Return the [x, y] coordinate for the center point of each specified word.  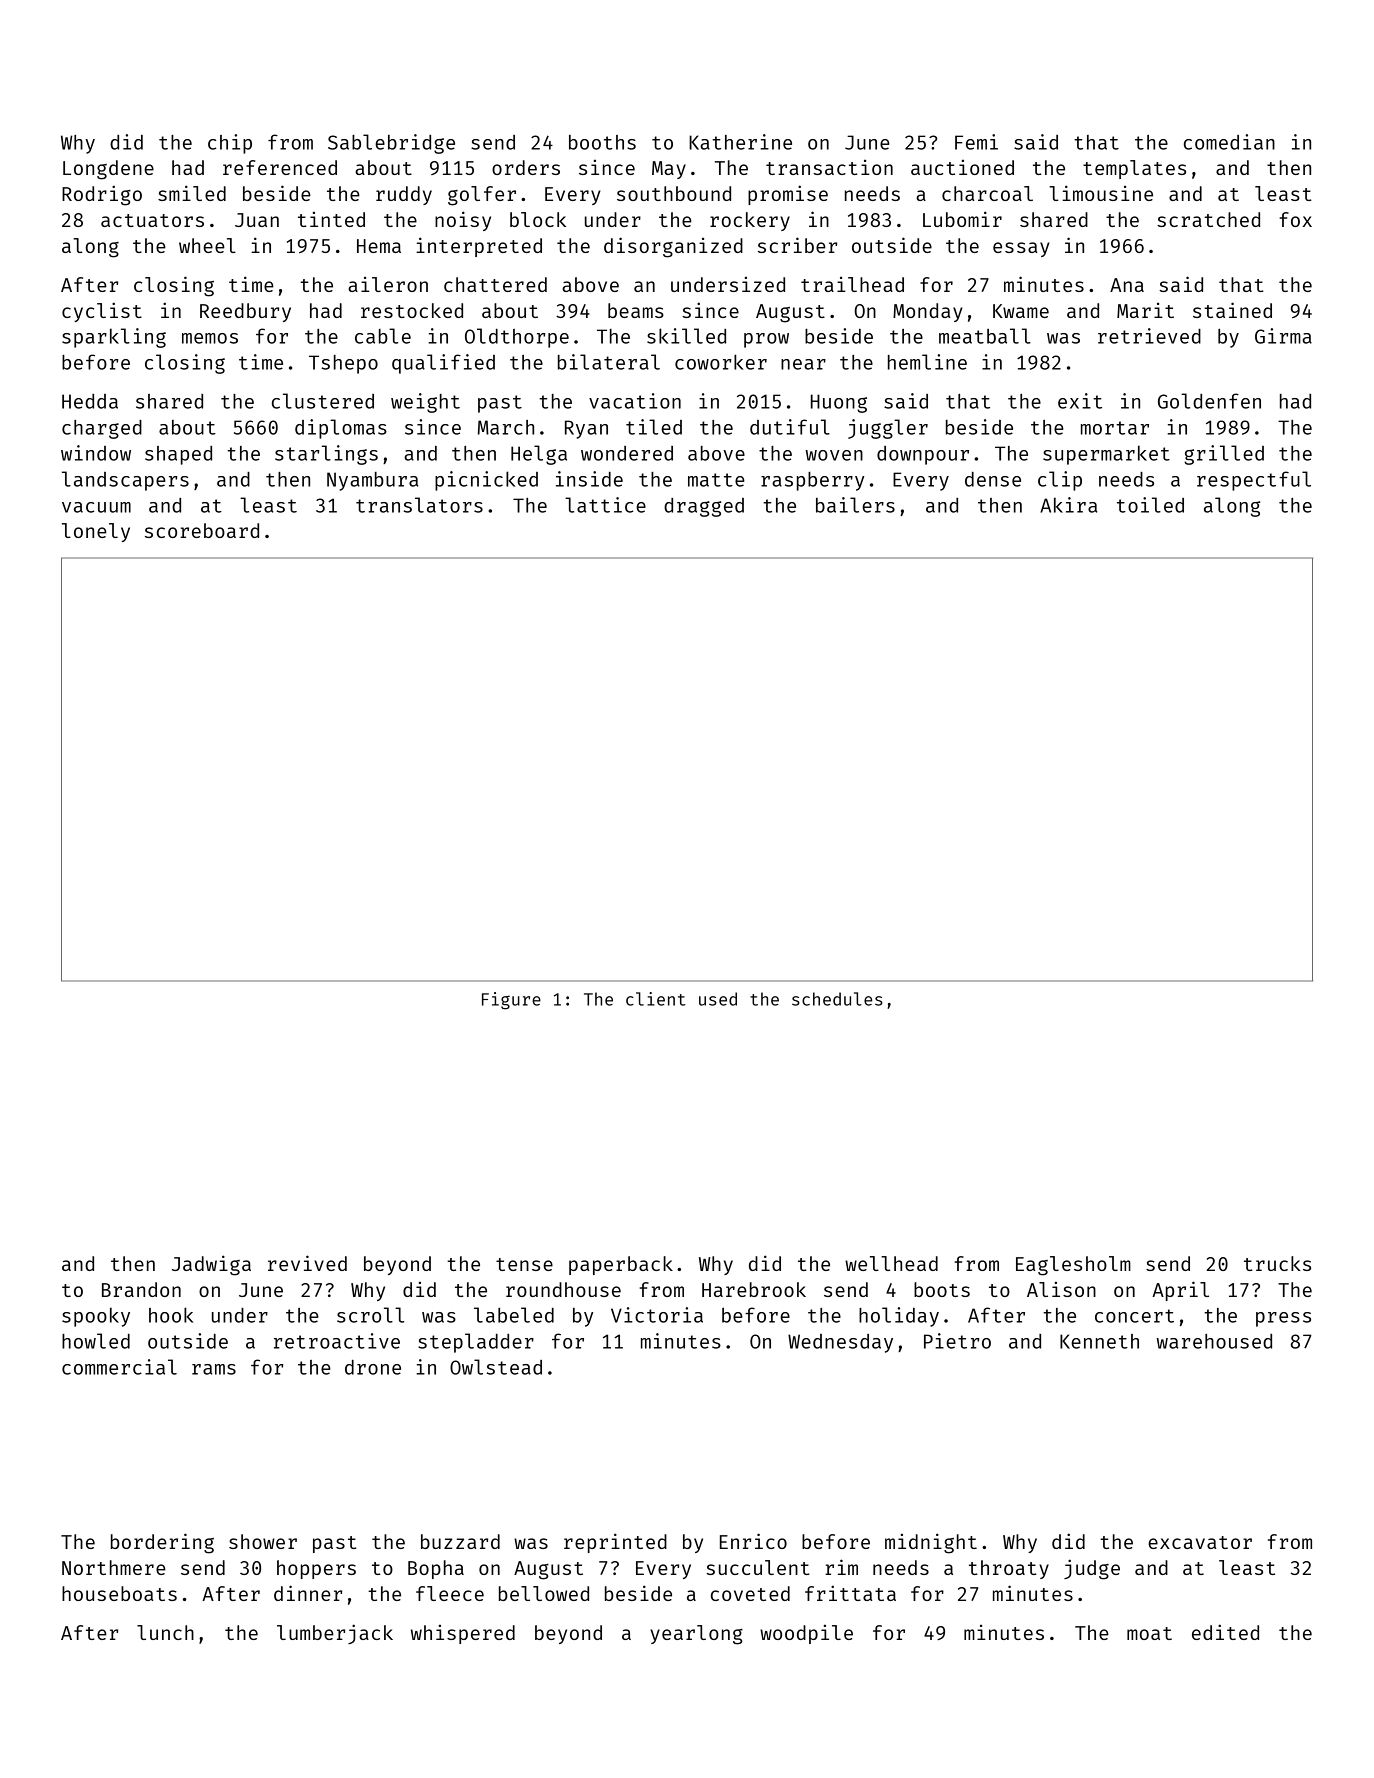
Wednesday [840, 1343]
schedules [837, 999]
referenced [280, 167]
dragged [704, 507]
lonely [96, 532]
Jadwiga [211, 1265]
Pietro [957, 1341]
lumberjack [335, 1634]
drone [373, 1367]
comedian [1229, 142]
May [669, 170]
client [655, 999]
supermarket [1106, 455]
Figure [511, 1001]
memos [210, 338]
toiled [1150, 505]
